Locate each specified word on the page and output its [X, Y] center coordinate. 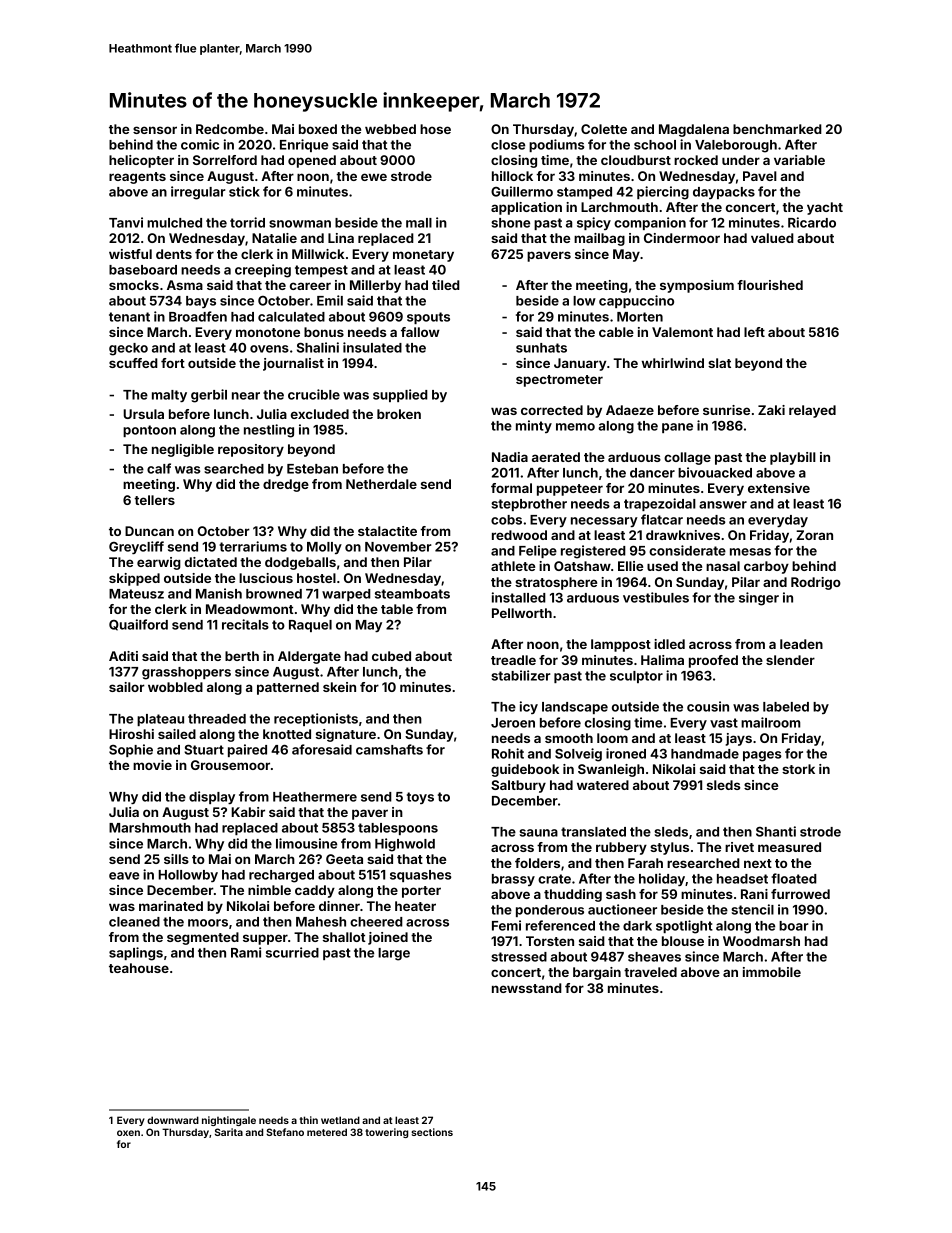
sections [432, 1132]
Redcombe [230, 129]
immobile [772, 972]
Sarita [229, 1132]
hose [435, 129]
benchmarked [777, 129]
